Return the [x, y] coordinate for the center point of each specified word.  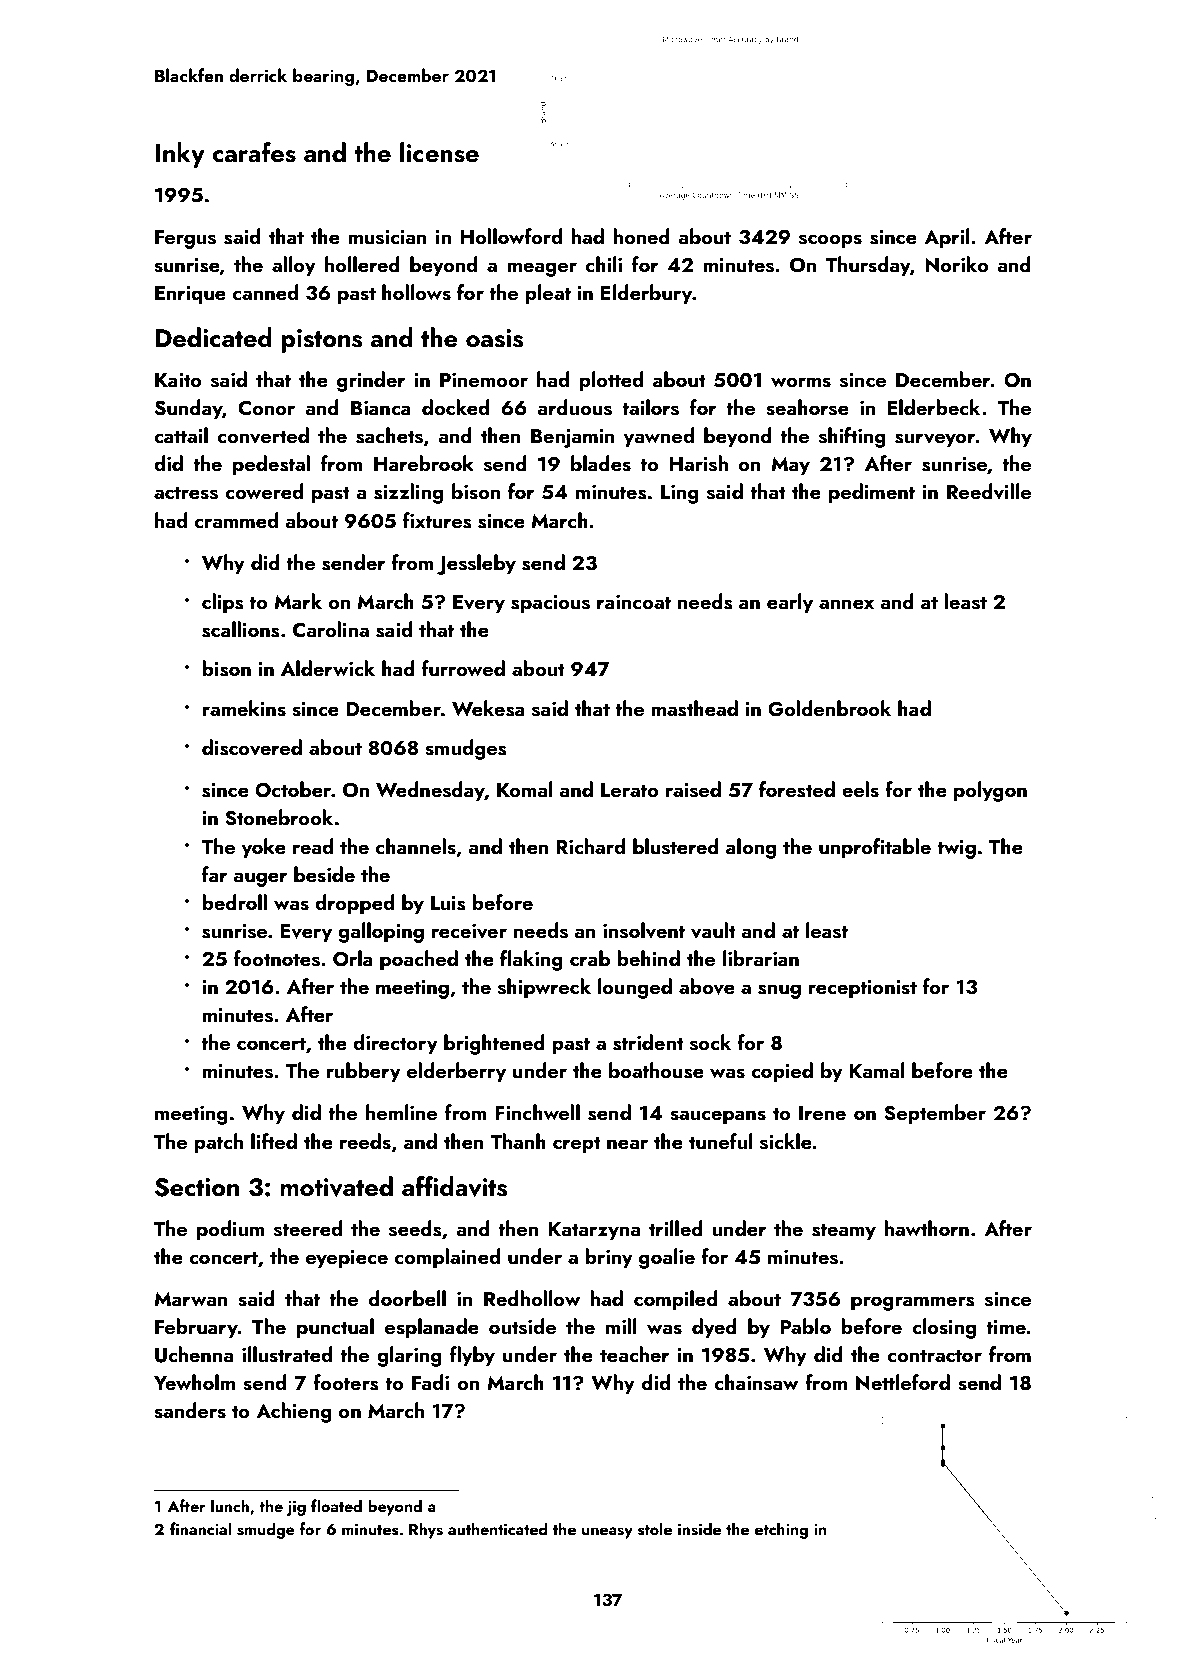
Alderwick [328, 668]
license [439, 152]
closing [944, 1328]
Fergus [185, 239]
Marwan [191, 1299]
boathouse [656, 1070]
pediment [872, 493]
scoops [830, 241]
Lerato [629, 790]
